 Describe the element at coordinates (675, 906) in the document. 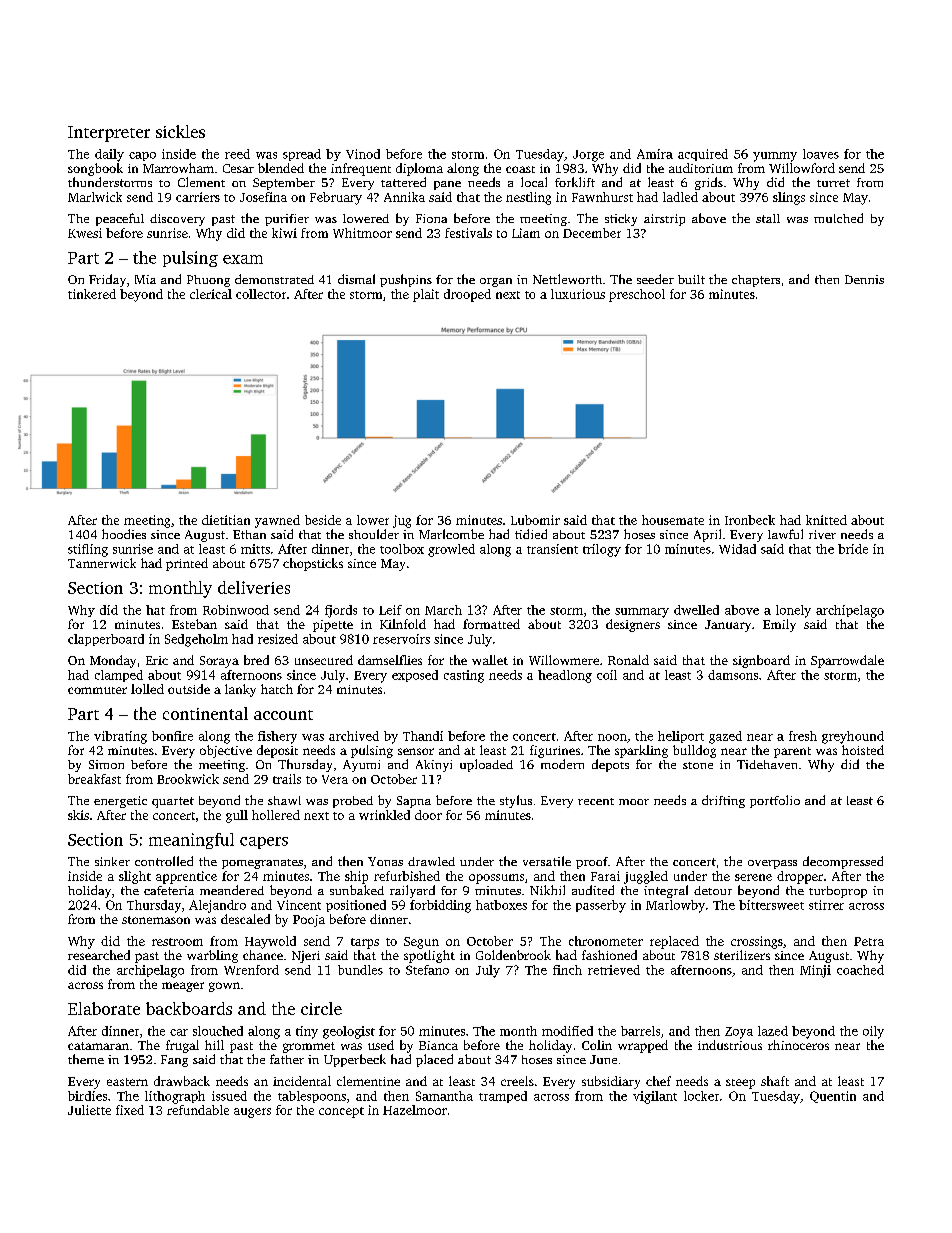

I see `Marlowby` at that location.
